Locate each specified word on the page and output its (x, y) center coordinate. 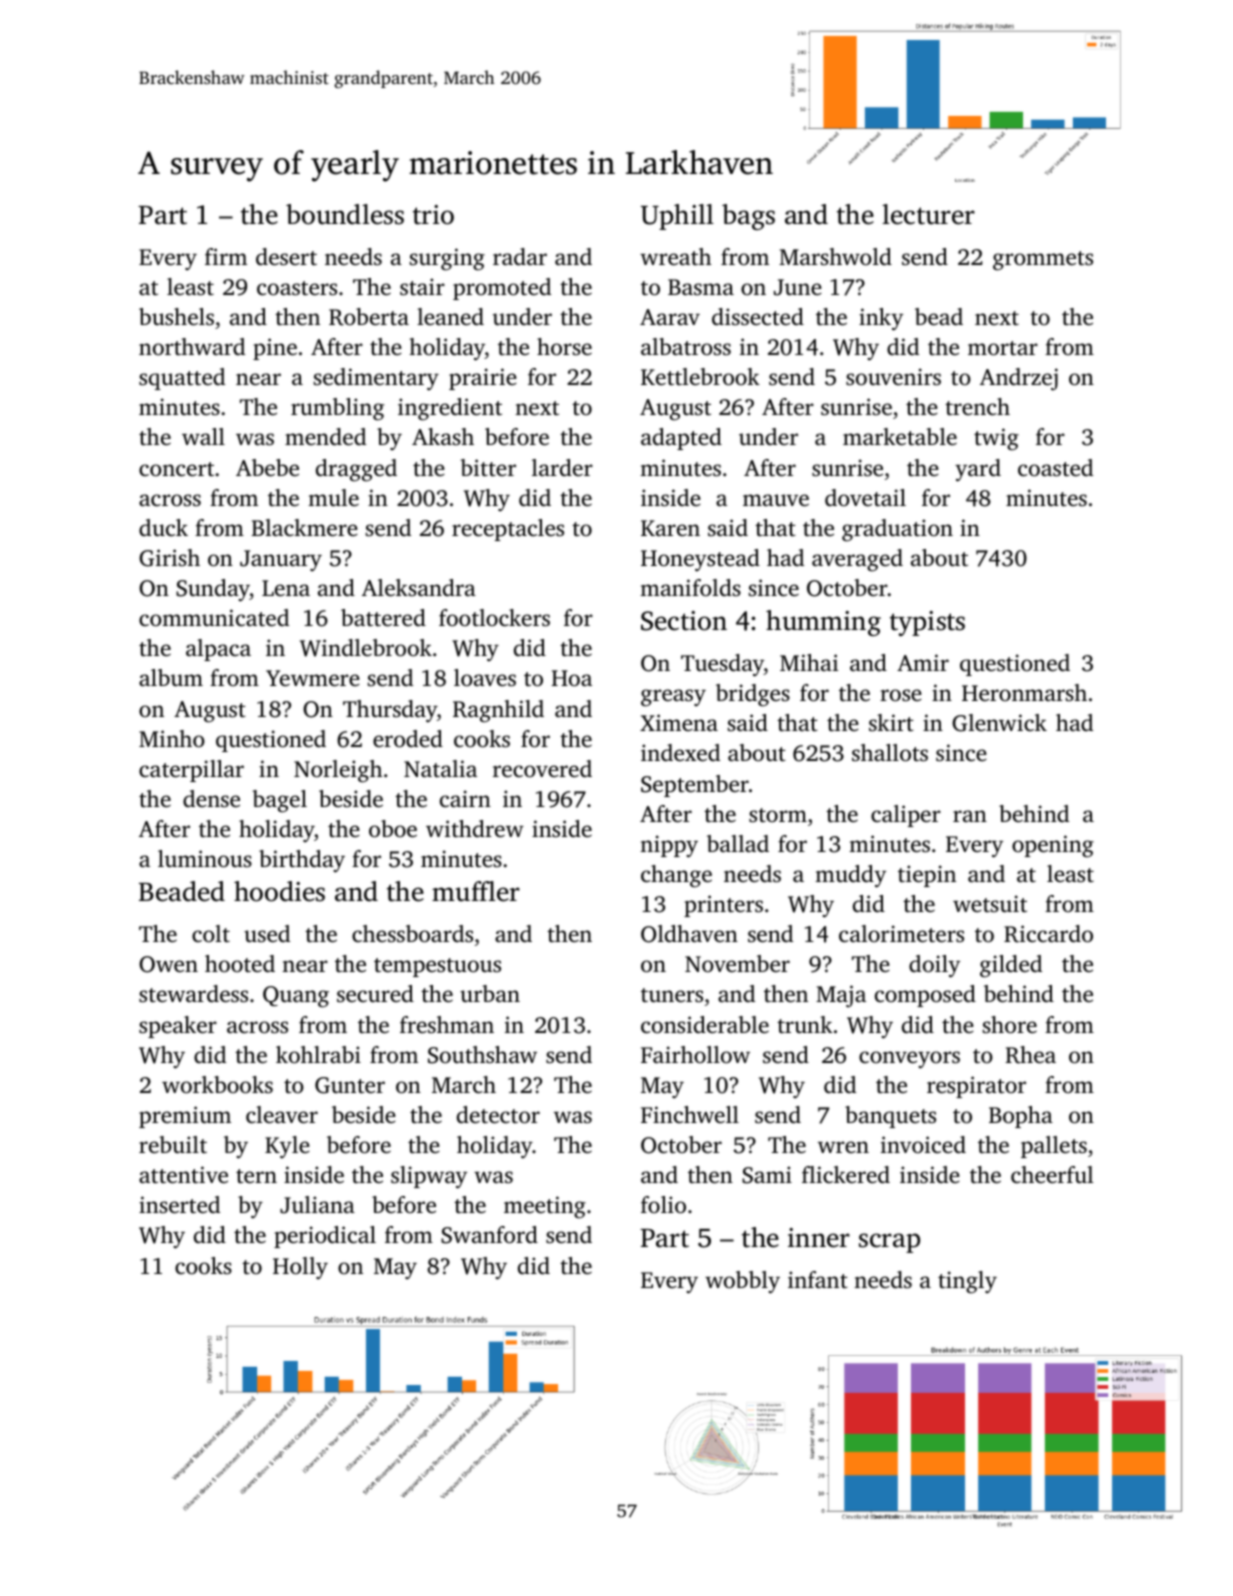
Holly (300, 1268)
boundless (345, 214)
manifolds (690, 587)
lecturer (928, 214)
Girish (169, 558)
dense (211, 799)
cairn (465, 798)
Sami (767, 1175)
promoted (502, 289)
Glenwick (999, 723)
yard (978, 470)
